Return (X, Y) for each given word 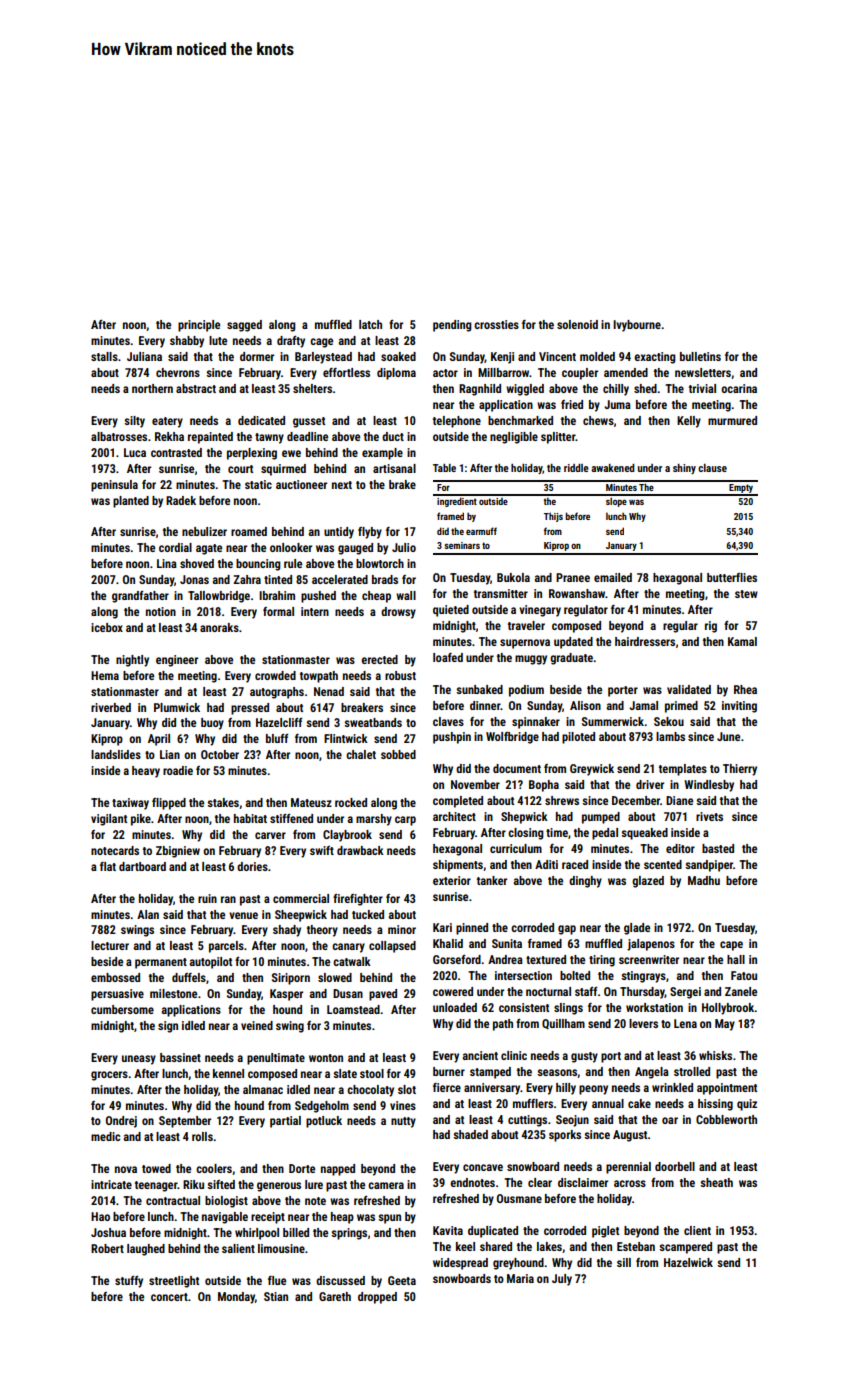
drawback (360, 850)
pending (452, 326)
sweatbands (373, 722)
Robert (107, 1248)
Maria (520, 1278)
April (159, 740)
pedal (605, 834)
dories (252, 866)
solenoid (577, 324)
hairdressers (645, 641)
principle (199, 326)
